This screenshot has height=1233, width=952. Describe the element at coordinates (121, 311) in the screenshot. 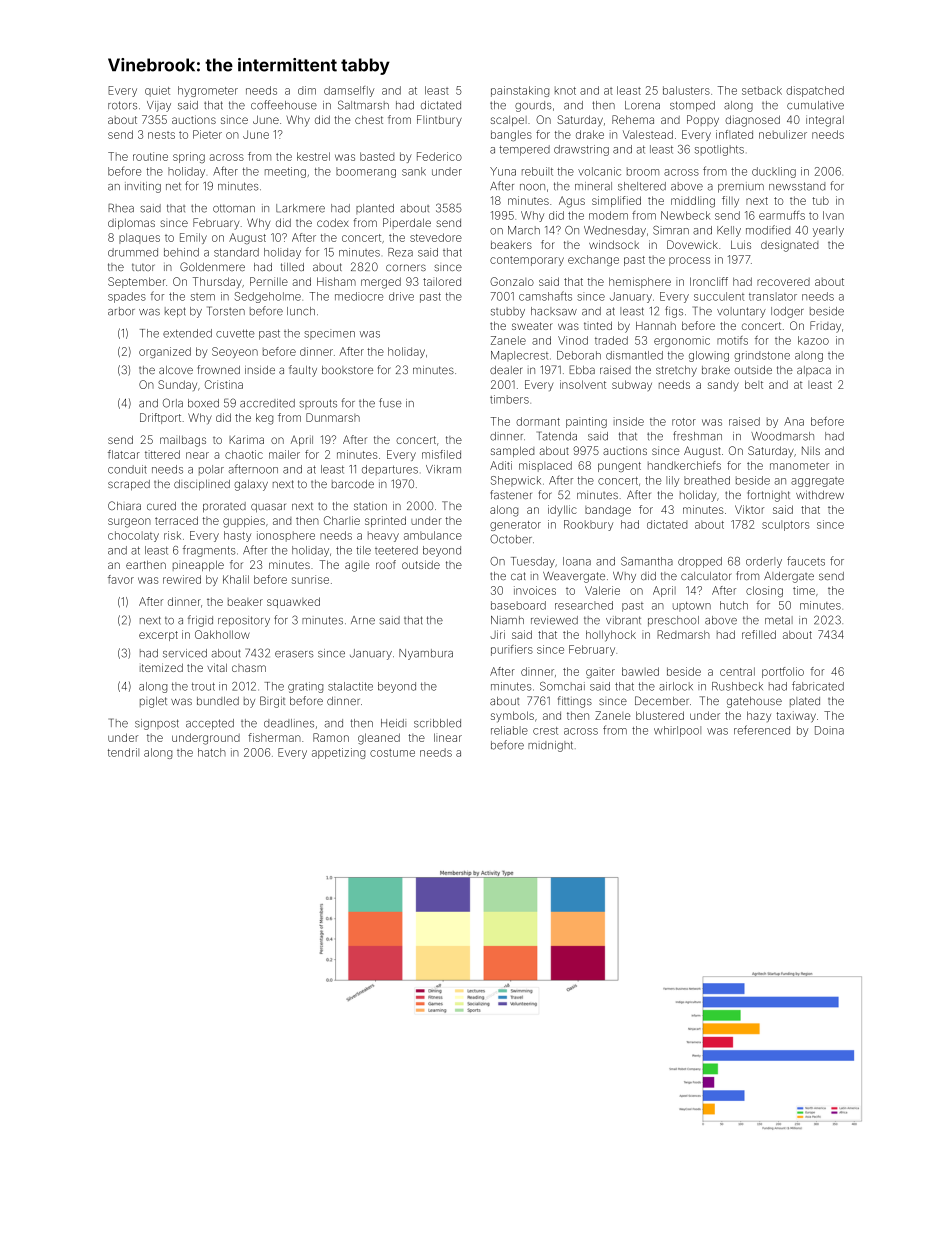

I see `arbor` at that location.
